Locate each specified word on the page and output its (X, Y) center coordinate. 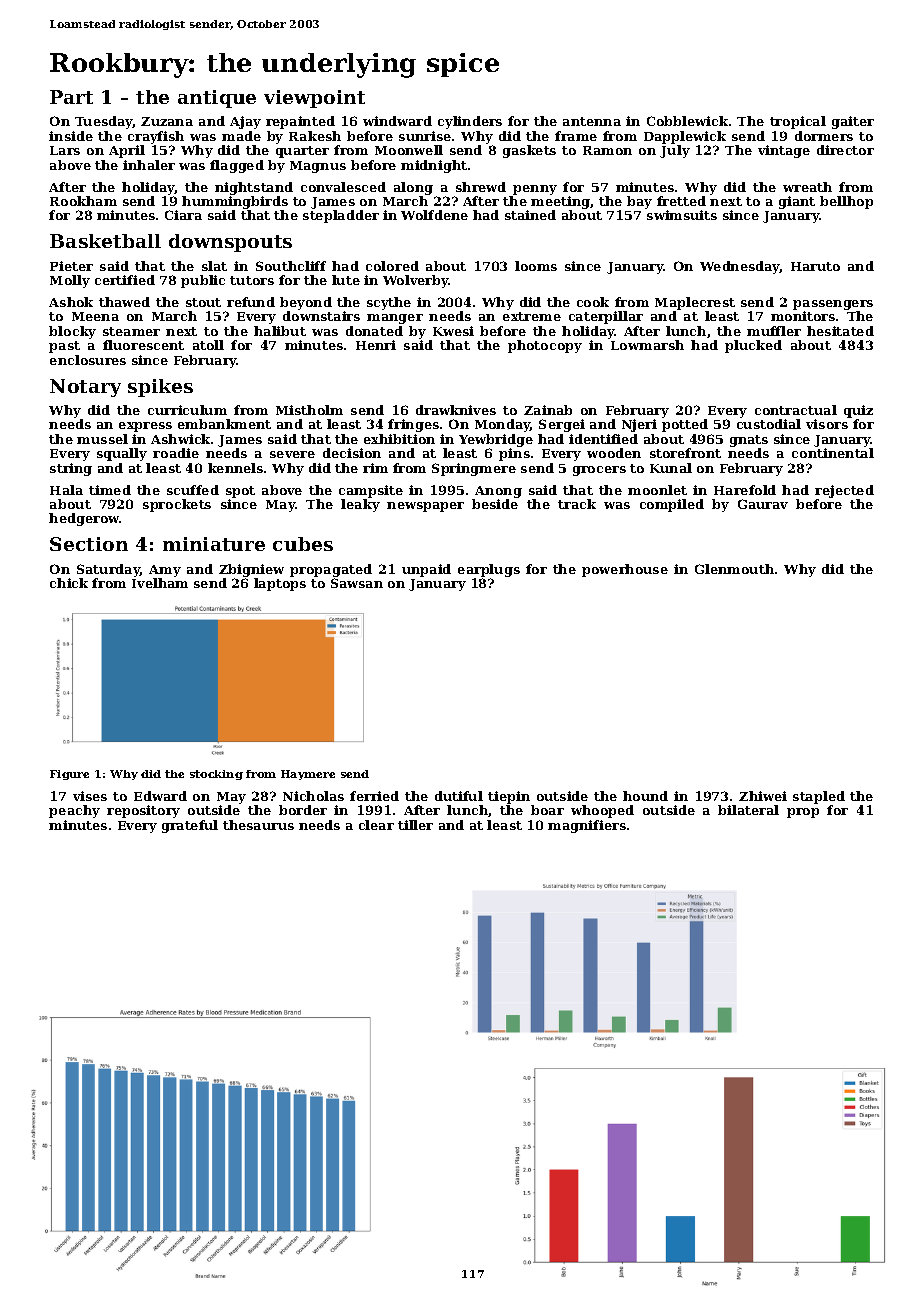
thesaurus (258, 825)
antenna (592, 121)
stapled (819, 797)
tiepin (509, 797)
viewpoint (314, 99)
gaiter (853, 122)
